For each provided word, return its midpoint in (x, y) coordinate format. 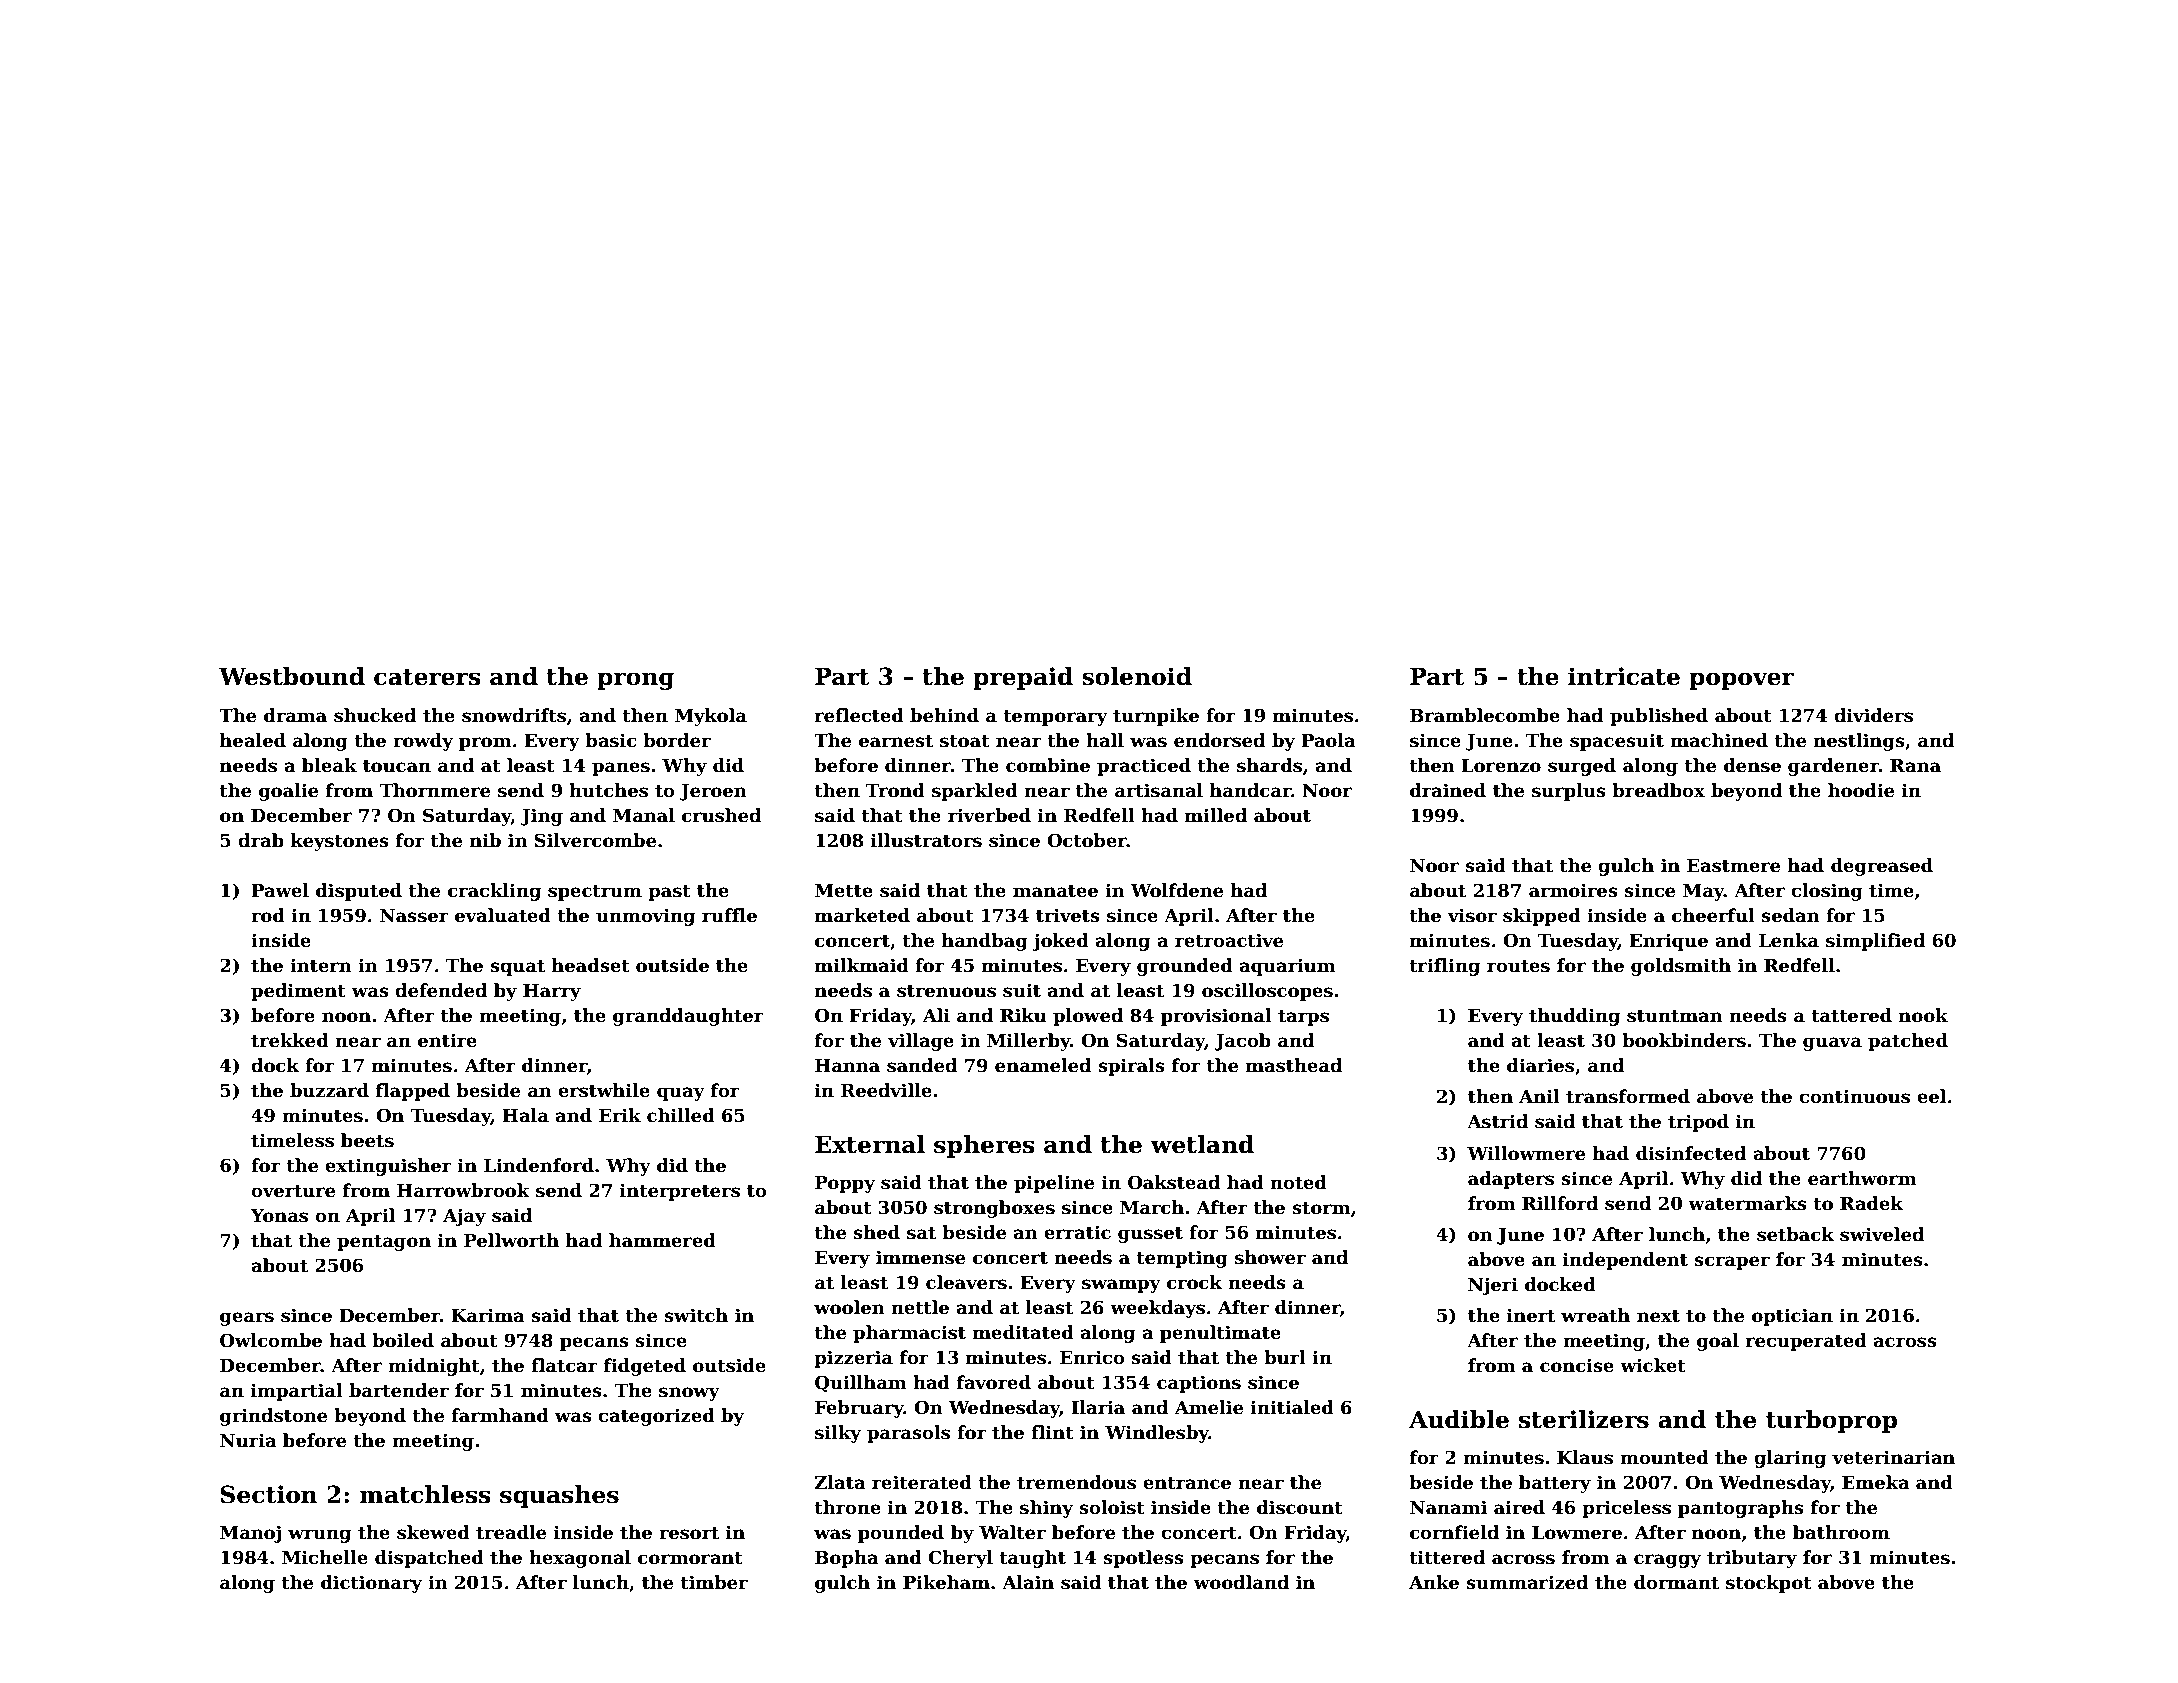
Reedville (886, 1090)
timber (714, 1582)
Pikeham (946, 1582)
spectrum (595, 893)
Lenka (1789, 940)
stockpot (1769, 1584)
